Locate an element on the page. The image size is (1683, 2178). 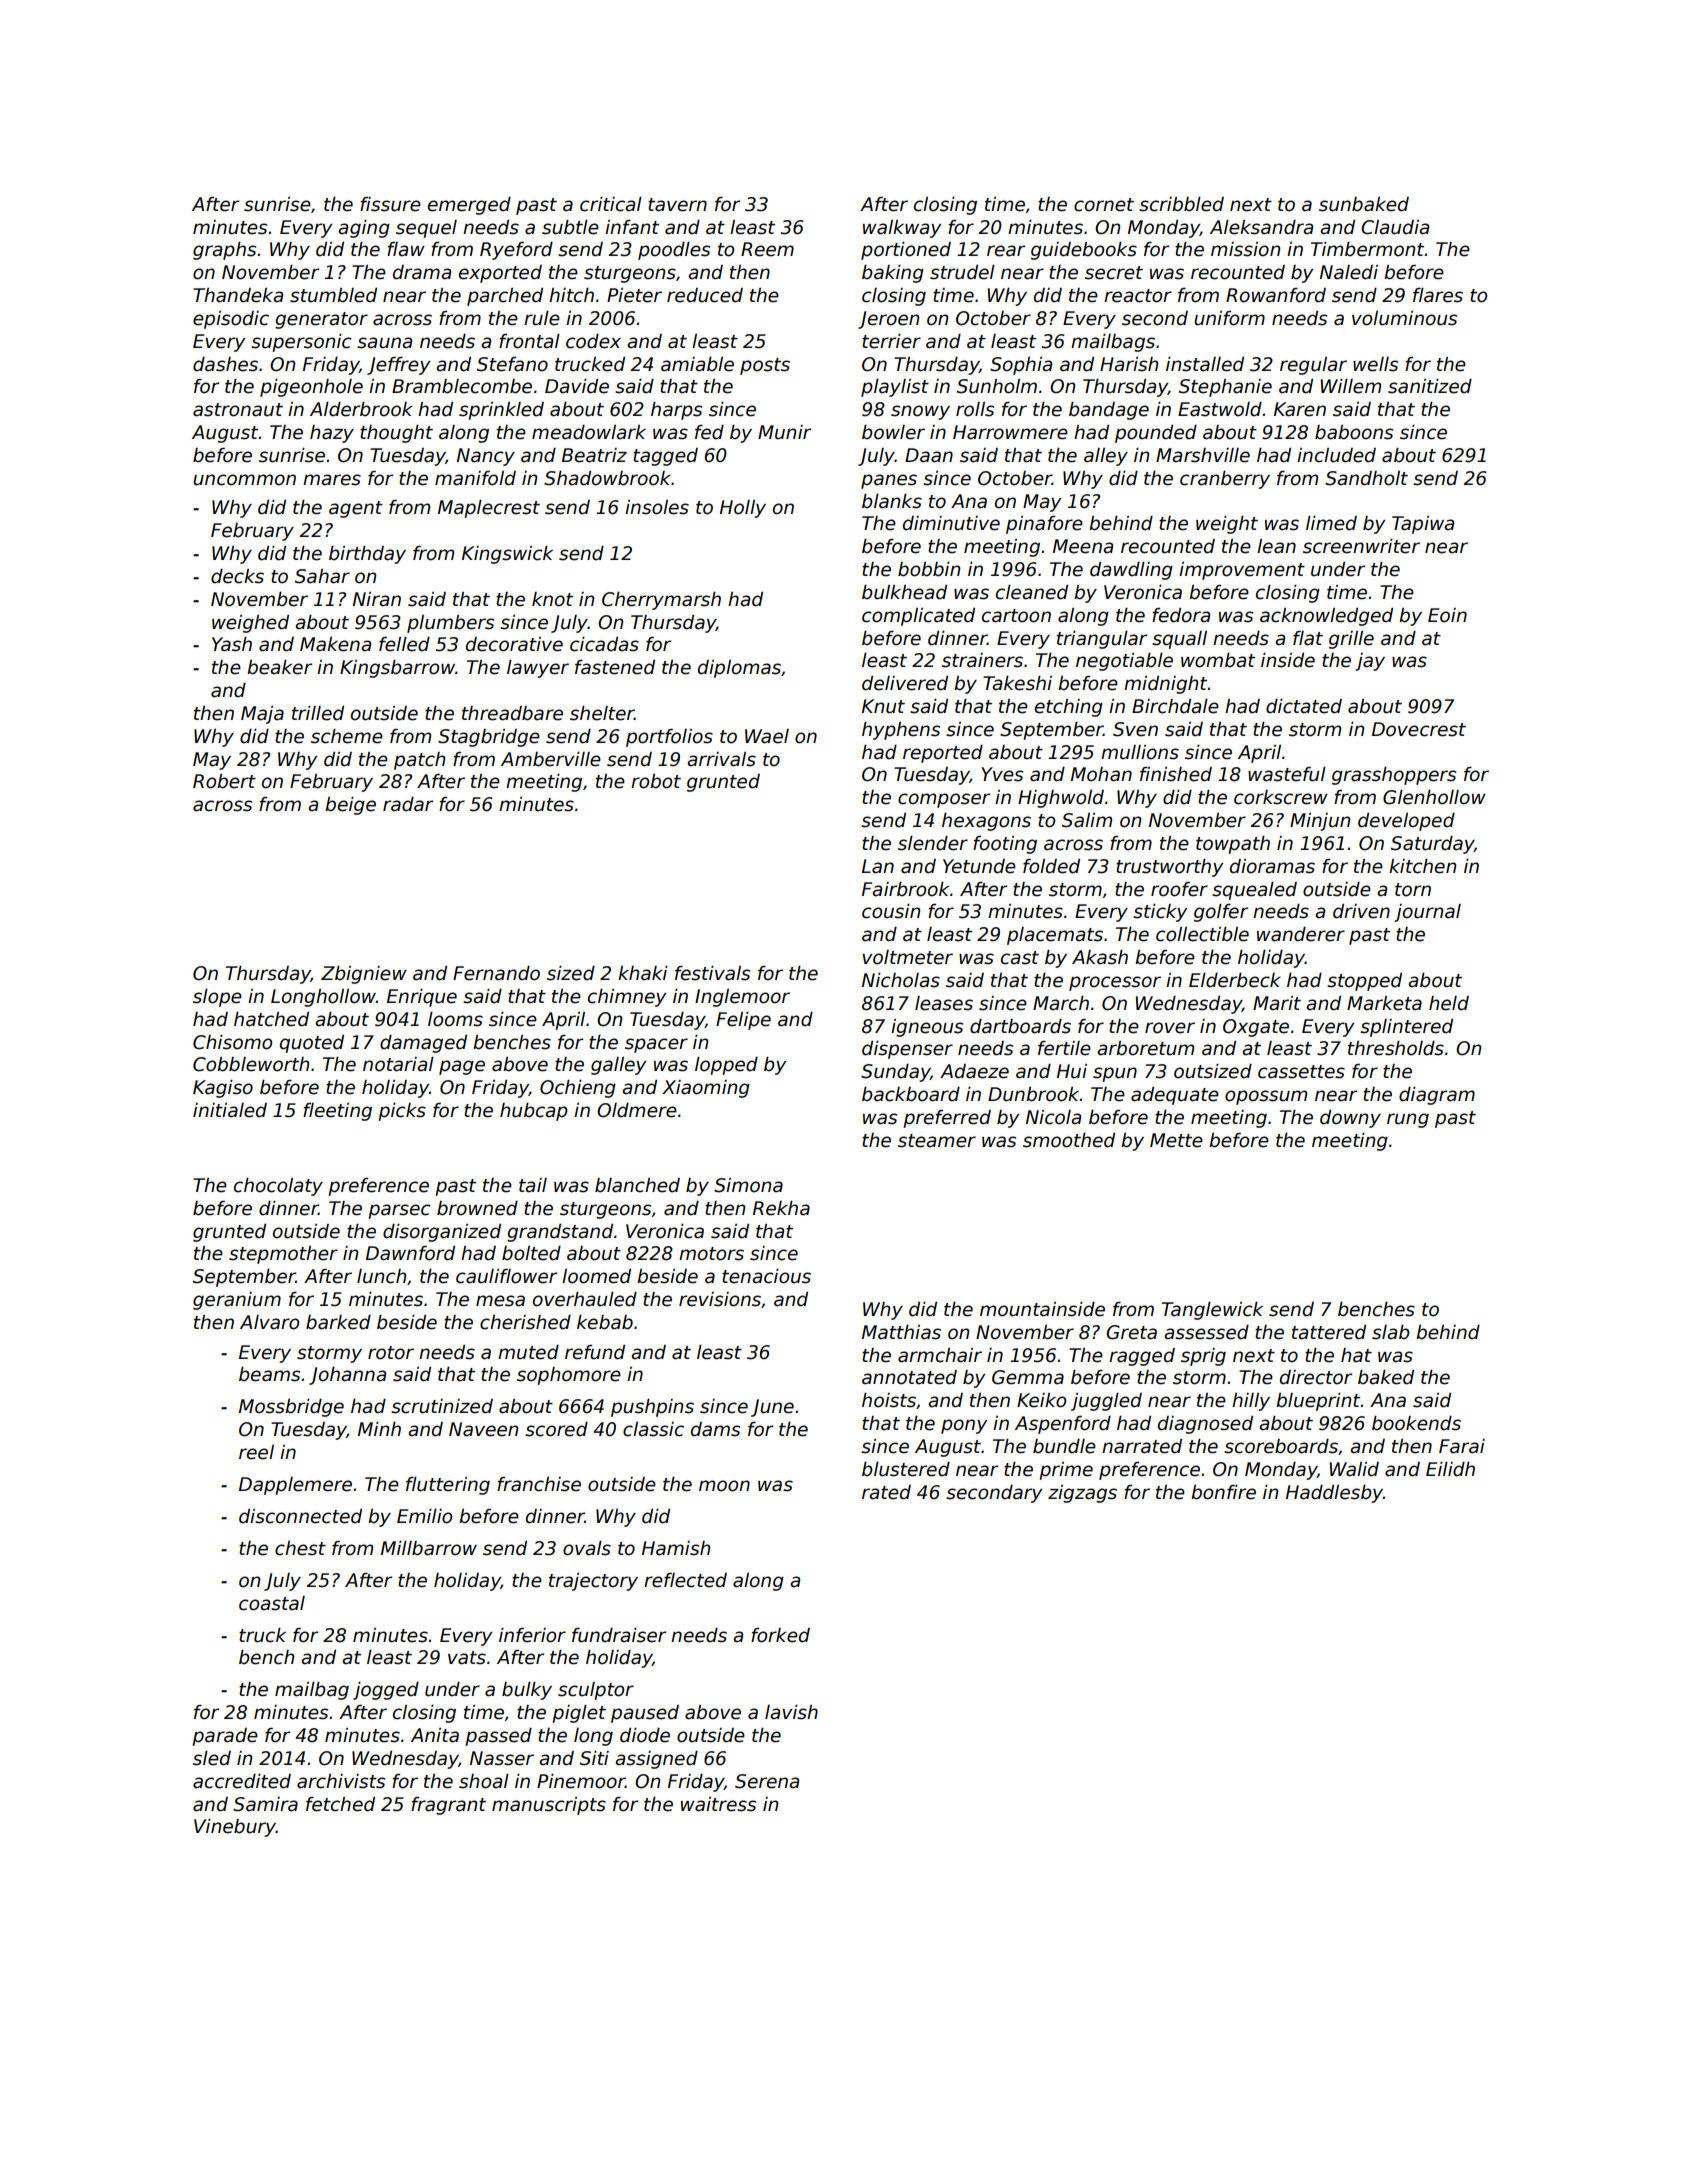
backboard is located at coordinates (911, 1094).
